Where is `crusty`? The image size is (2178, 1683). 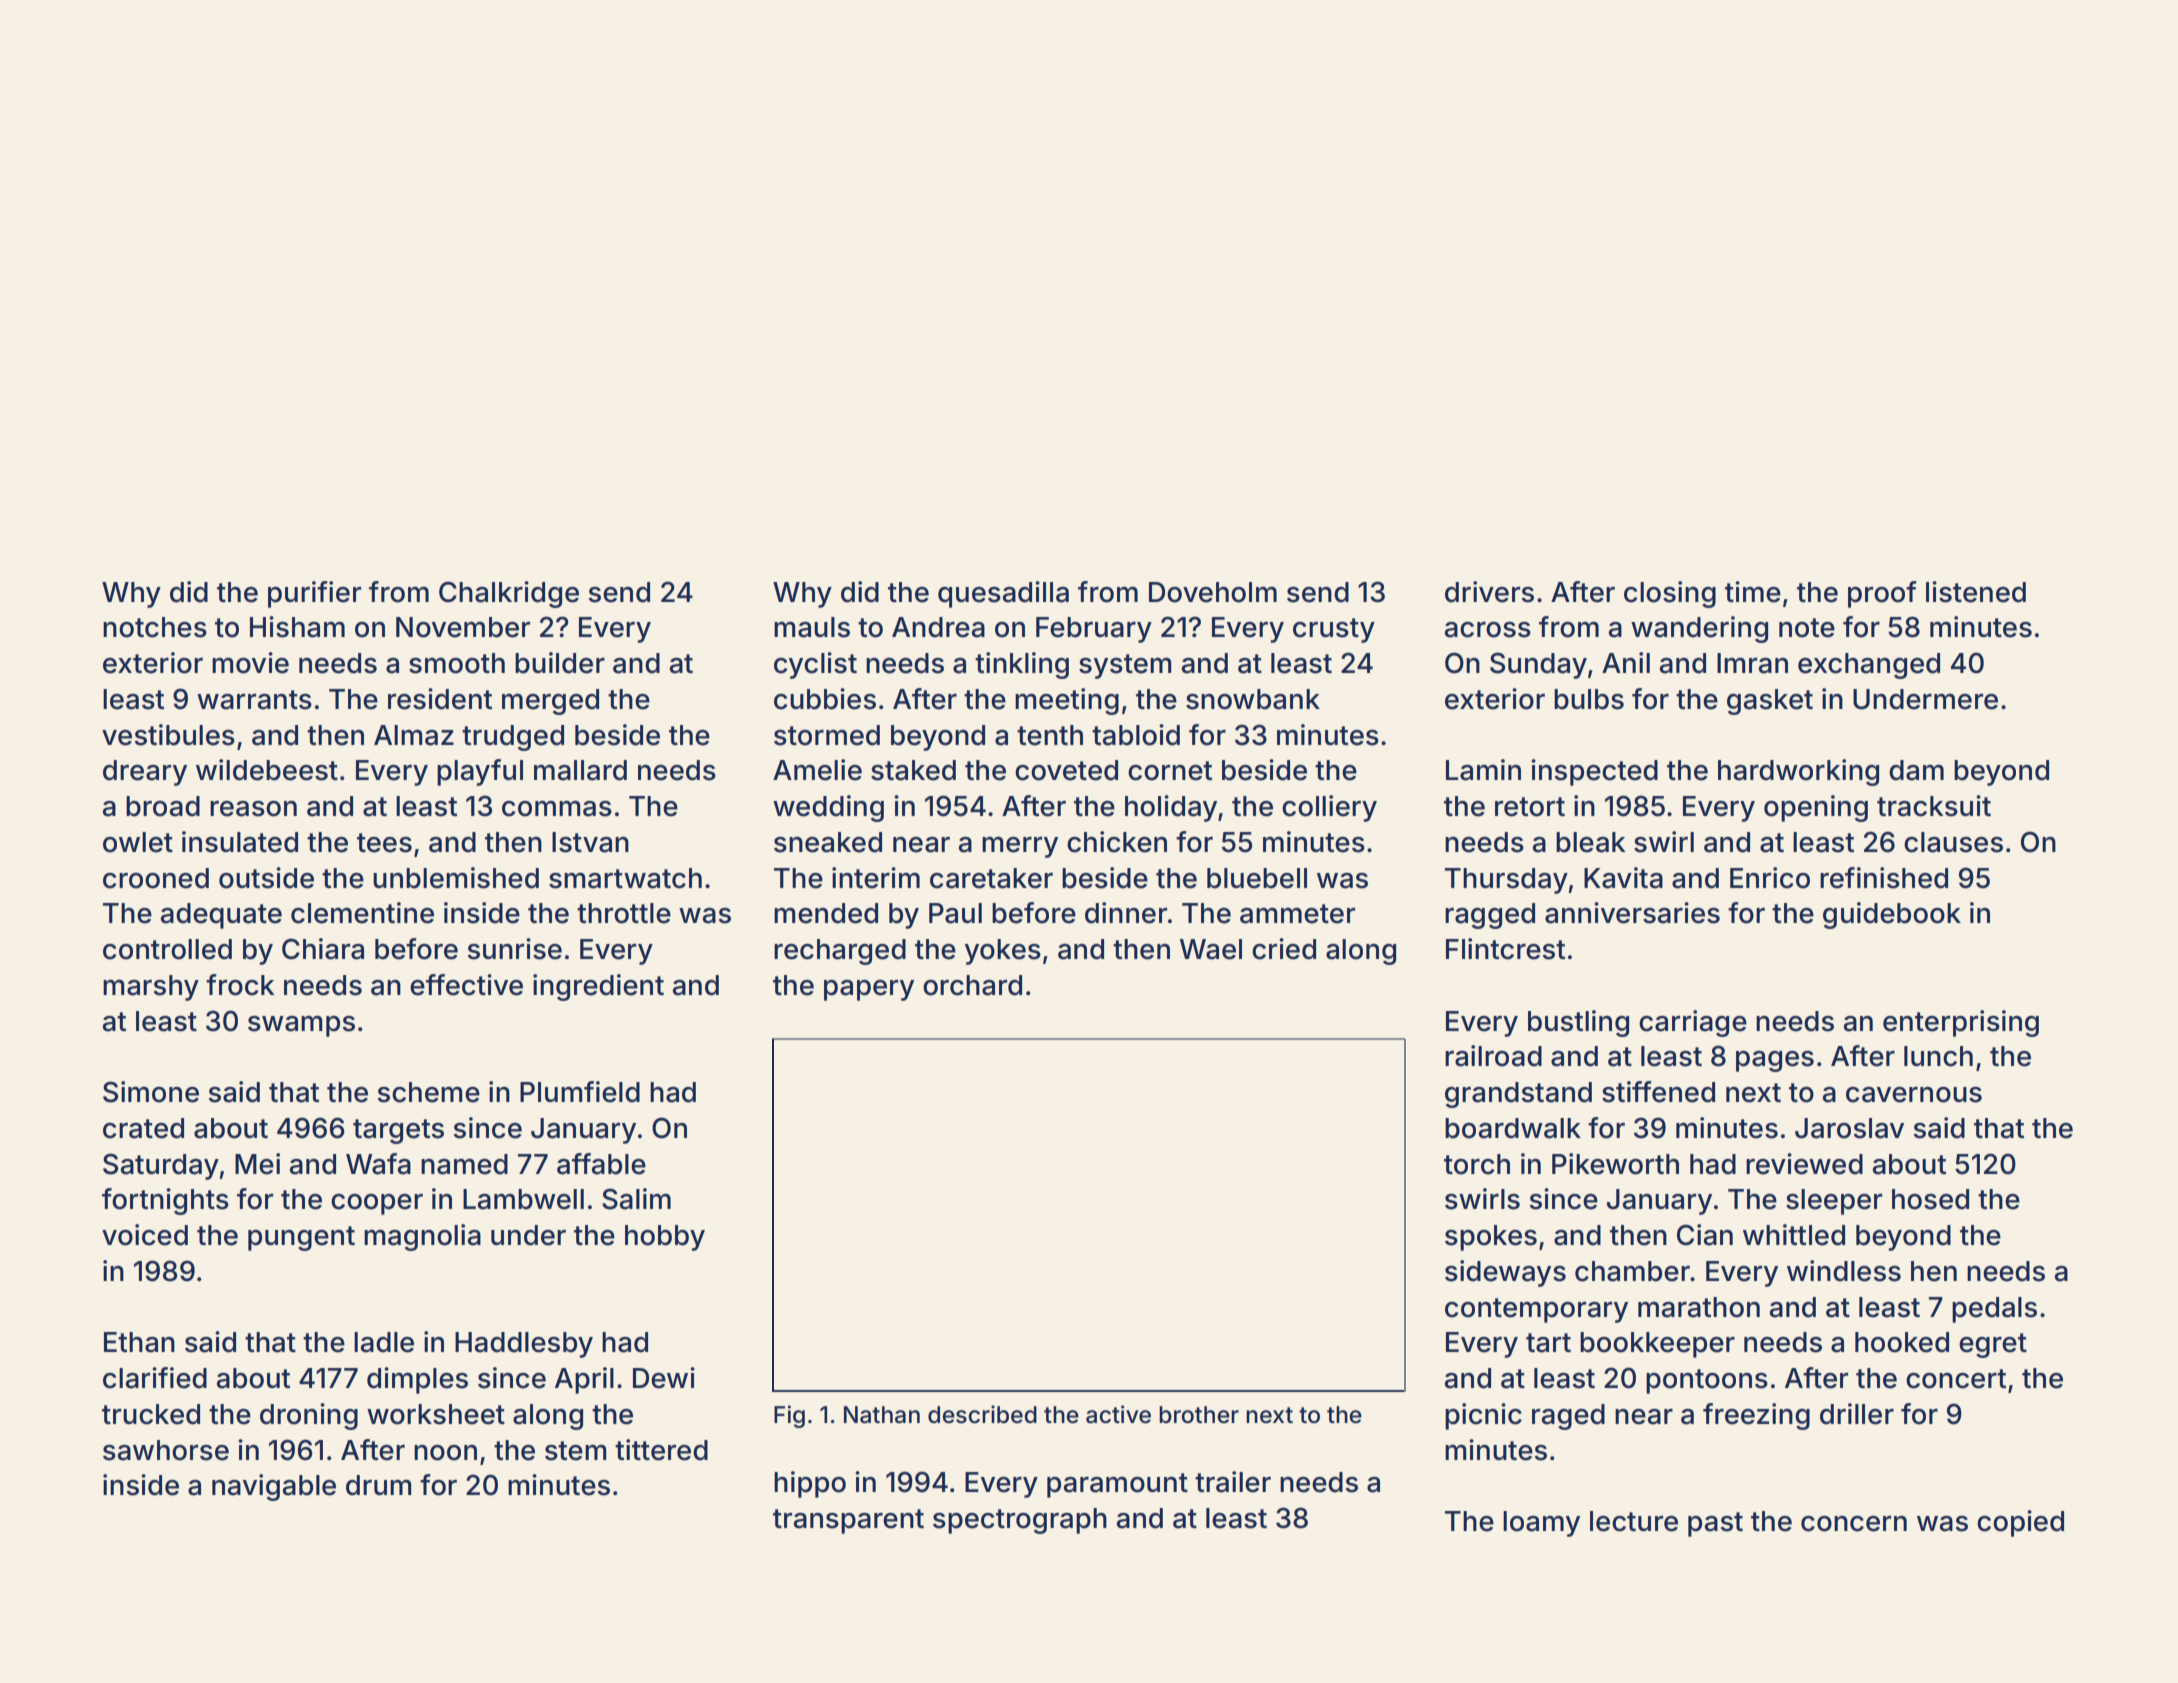 crusty is located at coordinates (1334, 630).
